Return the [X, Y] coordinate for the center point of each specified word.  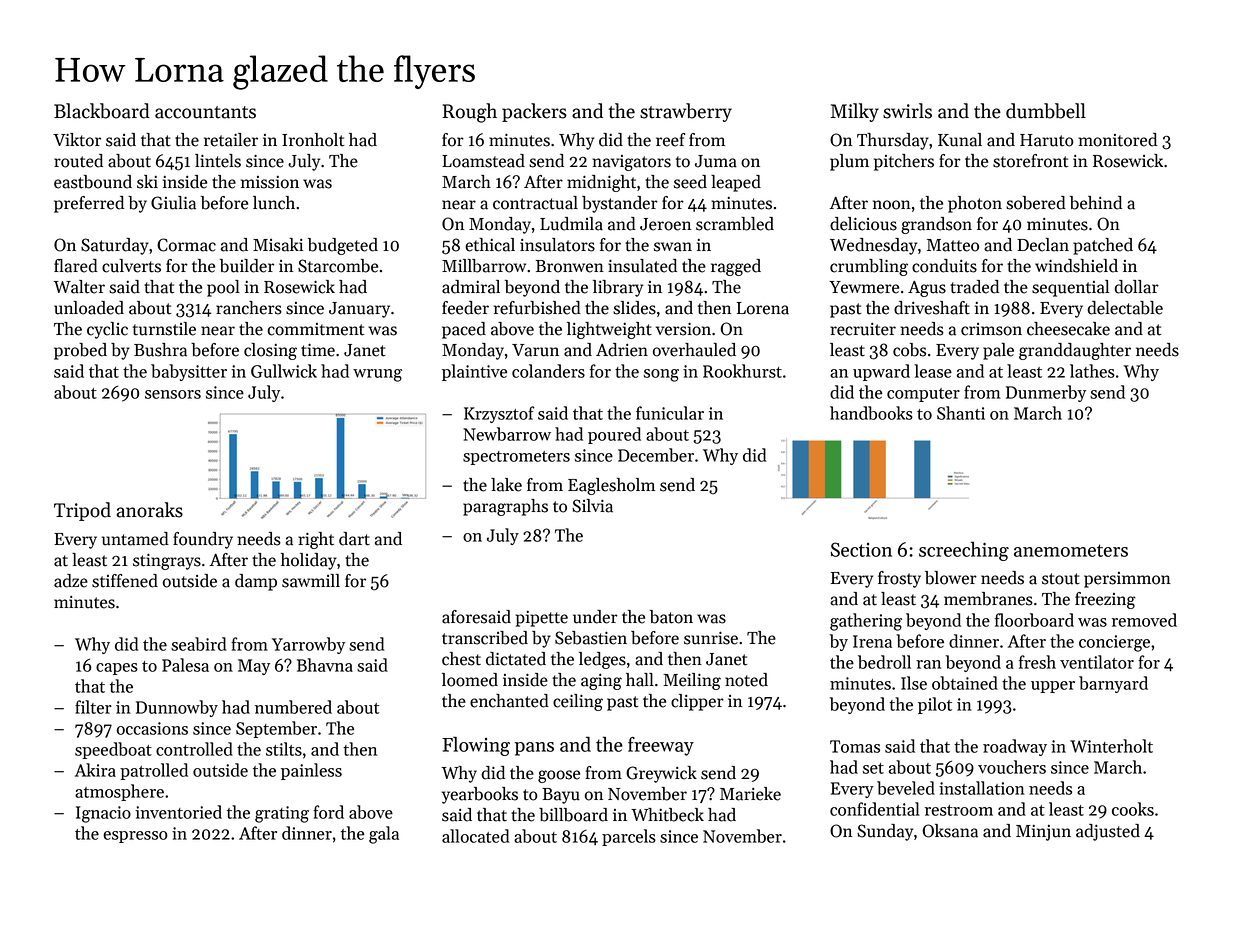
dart [354, 539]
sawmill [311, 581]
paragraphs [505, 507]
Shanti [961, 413]
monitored [1117, 140]
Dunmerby [1046, 393]
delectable [1125, 308]
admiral [471, 287]
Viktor [77, 140]
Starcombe [338, 266]
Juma [716, 161]
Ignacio [103, 814]
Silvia [592, 506]
